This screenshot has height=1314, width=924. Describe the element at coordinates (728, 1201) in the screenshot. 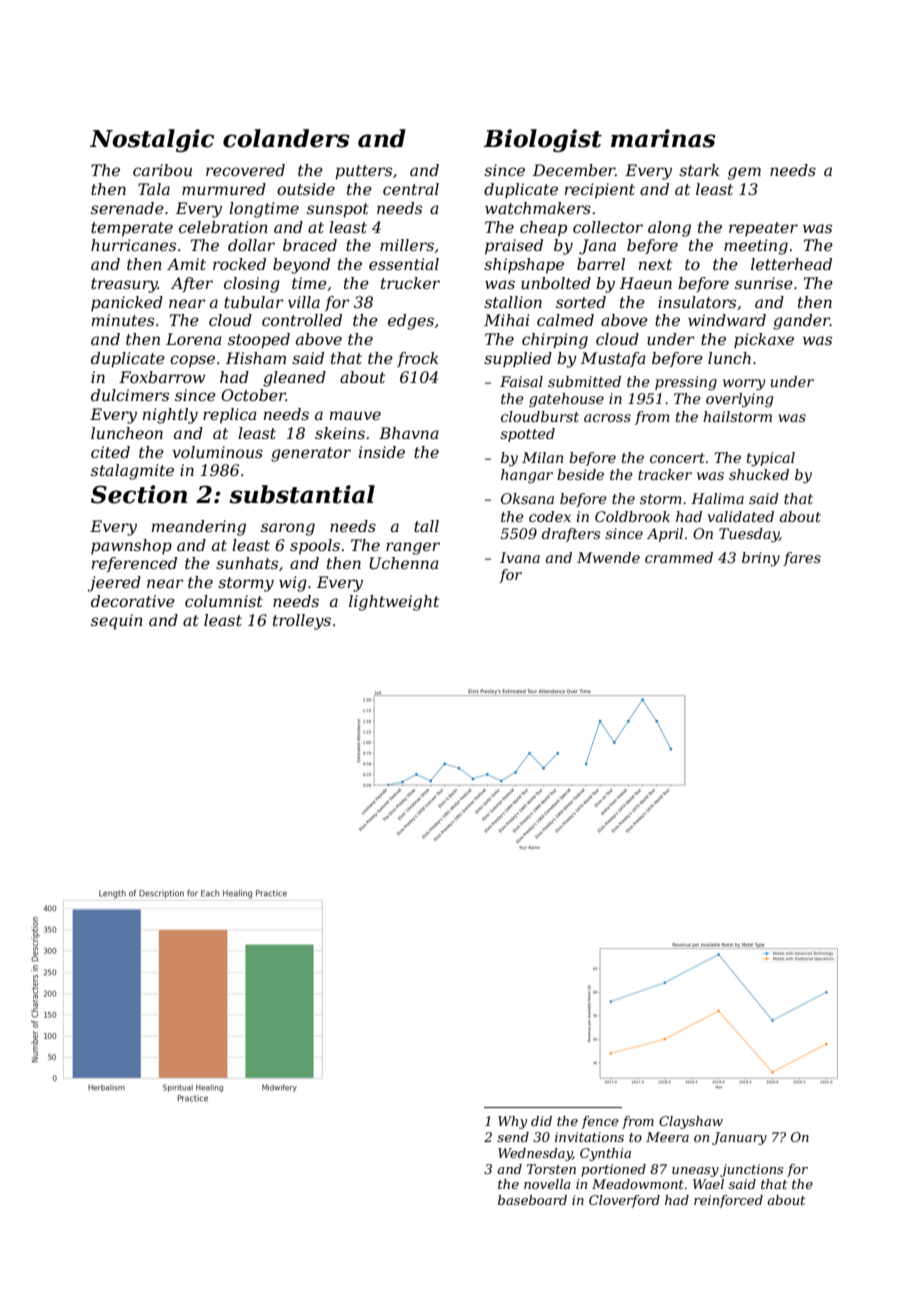

I see `reinforced` at that location.
